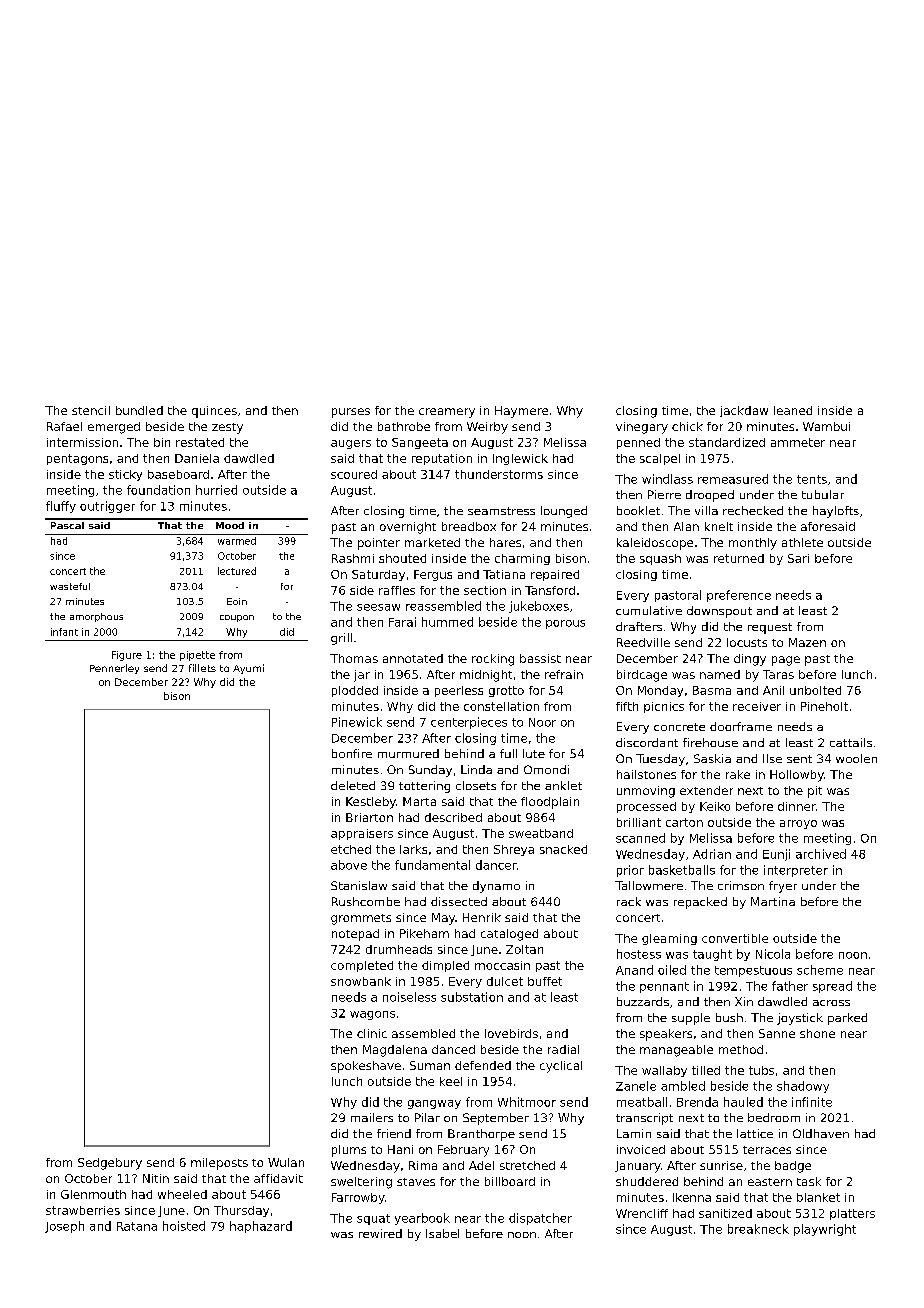  What do you see at coordinates (793, 410) in the screenshot?
I see `leaned` at bounding box center [793, 410].
